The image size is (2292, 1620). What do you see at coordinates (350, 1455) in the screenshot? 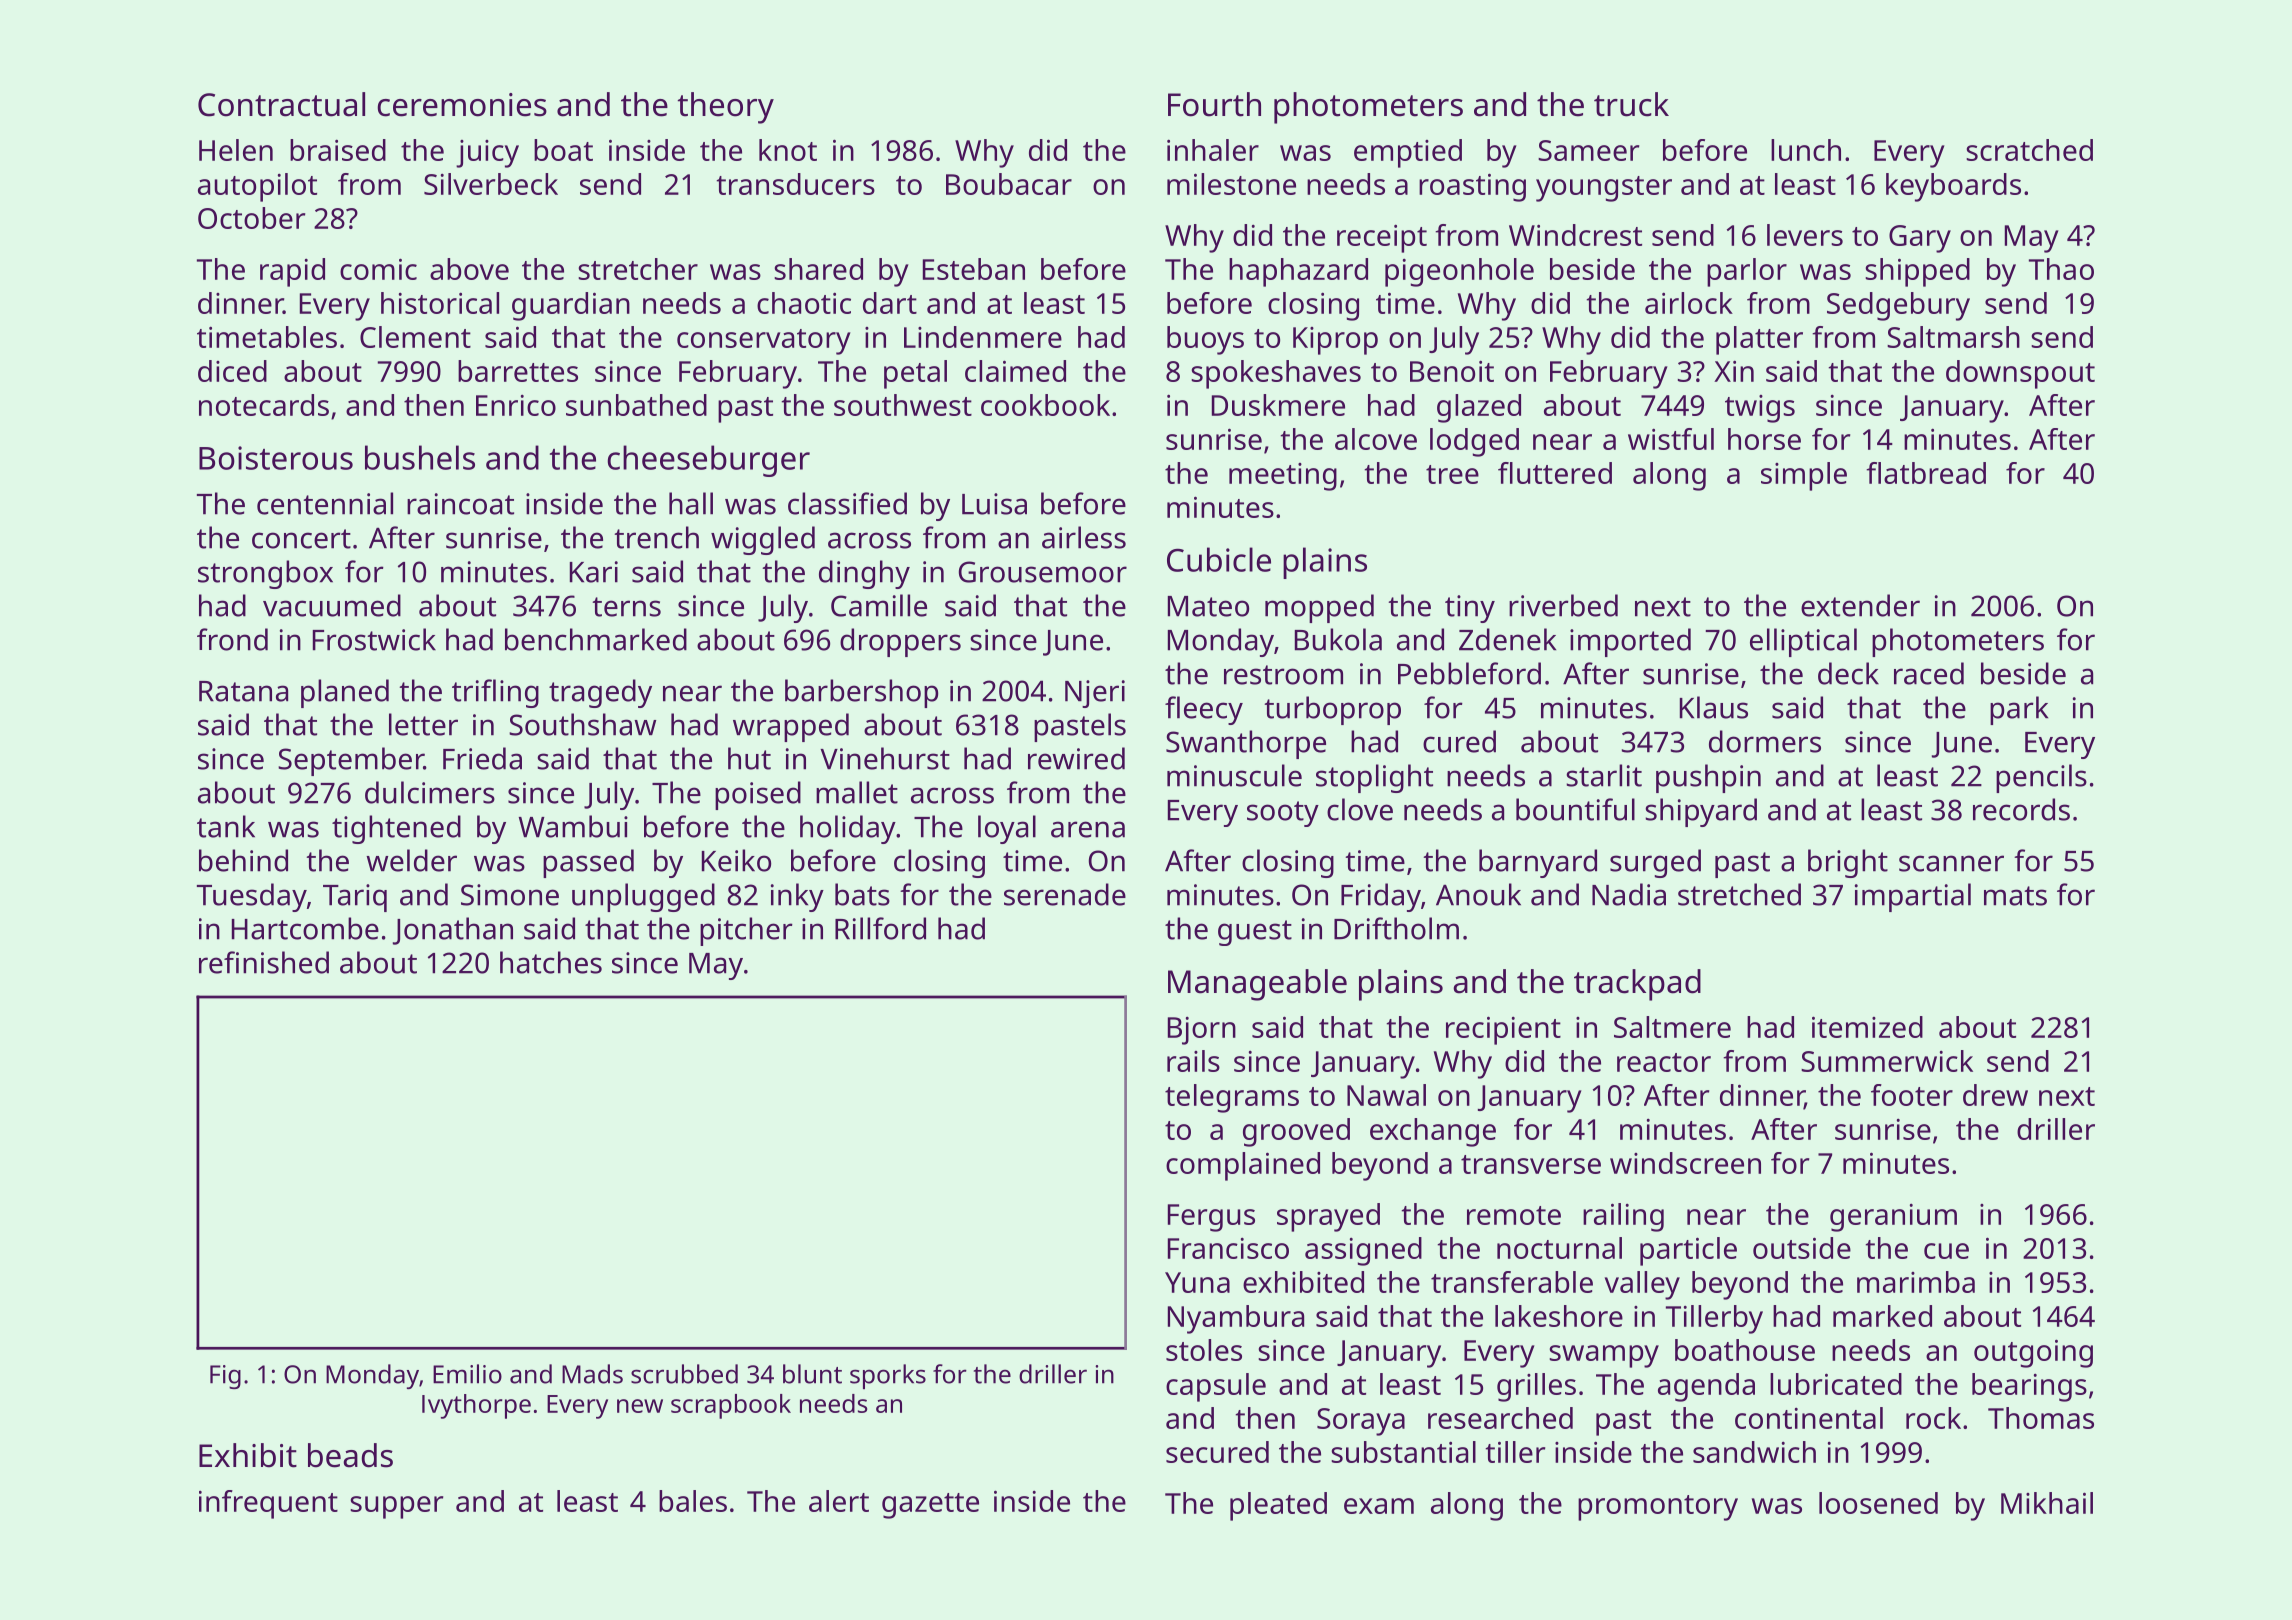
I see `beads` at bounding box center [350, 1455].
